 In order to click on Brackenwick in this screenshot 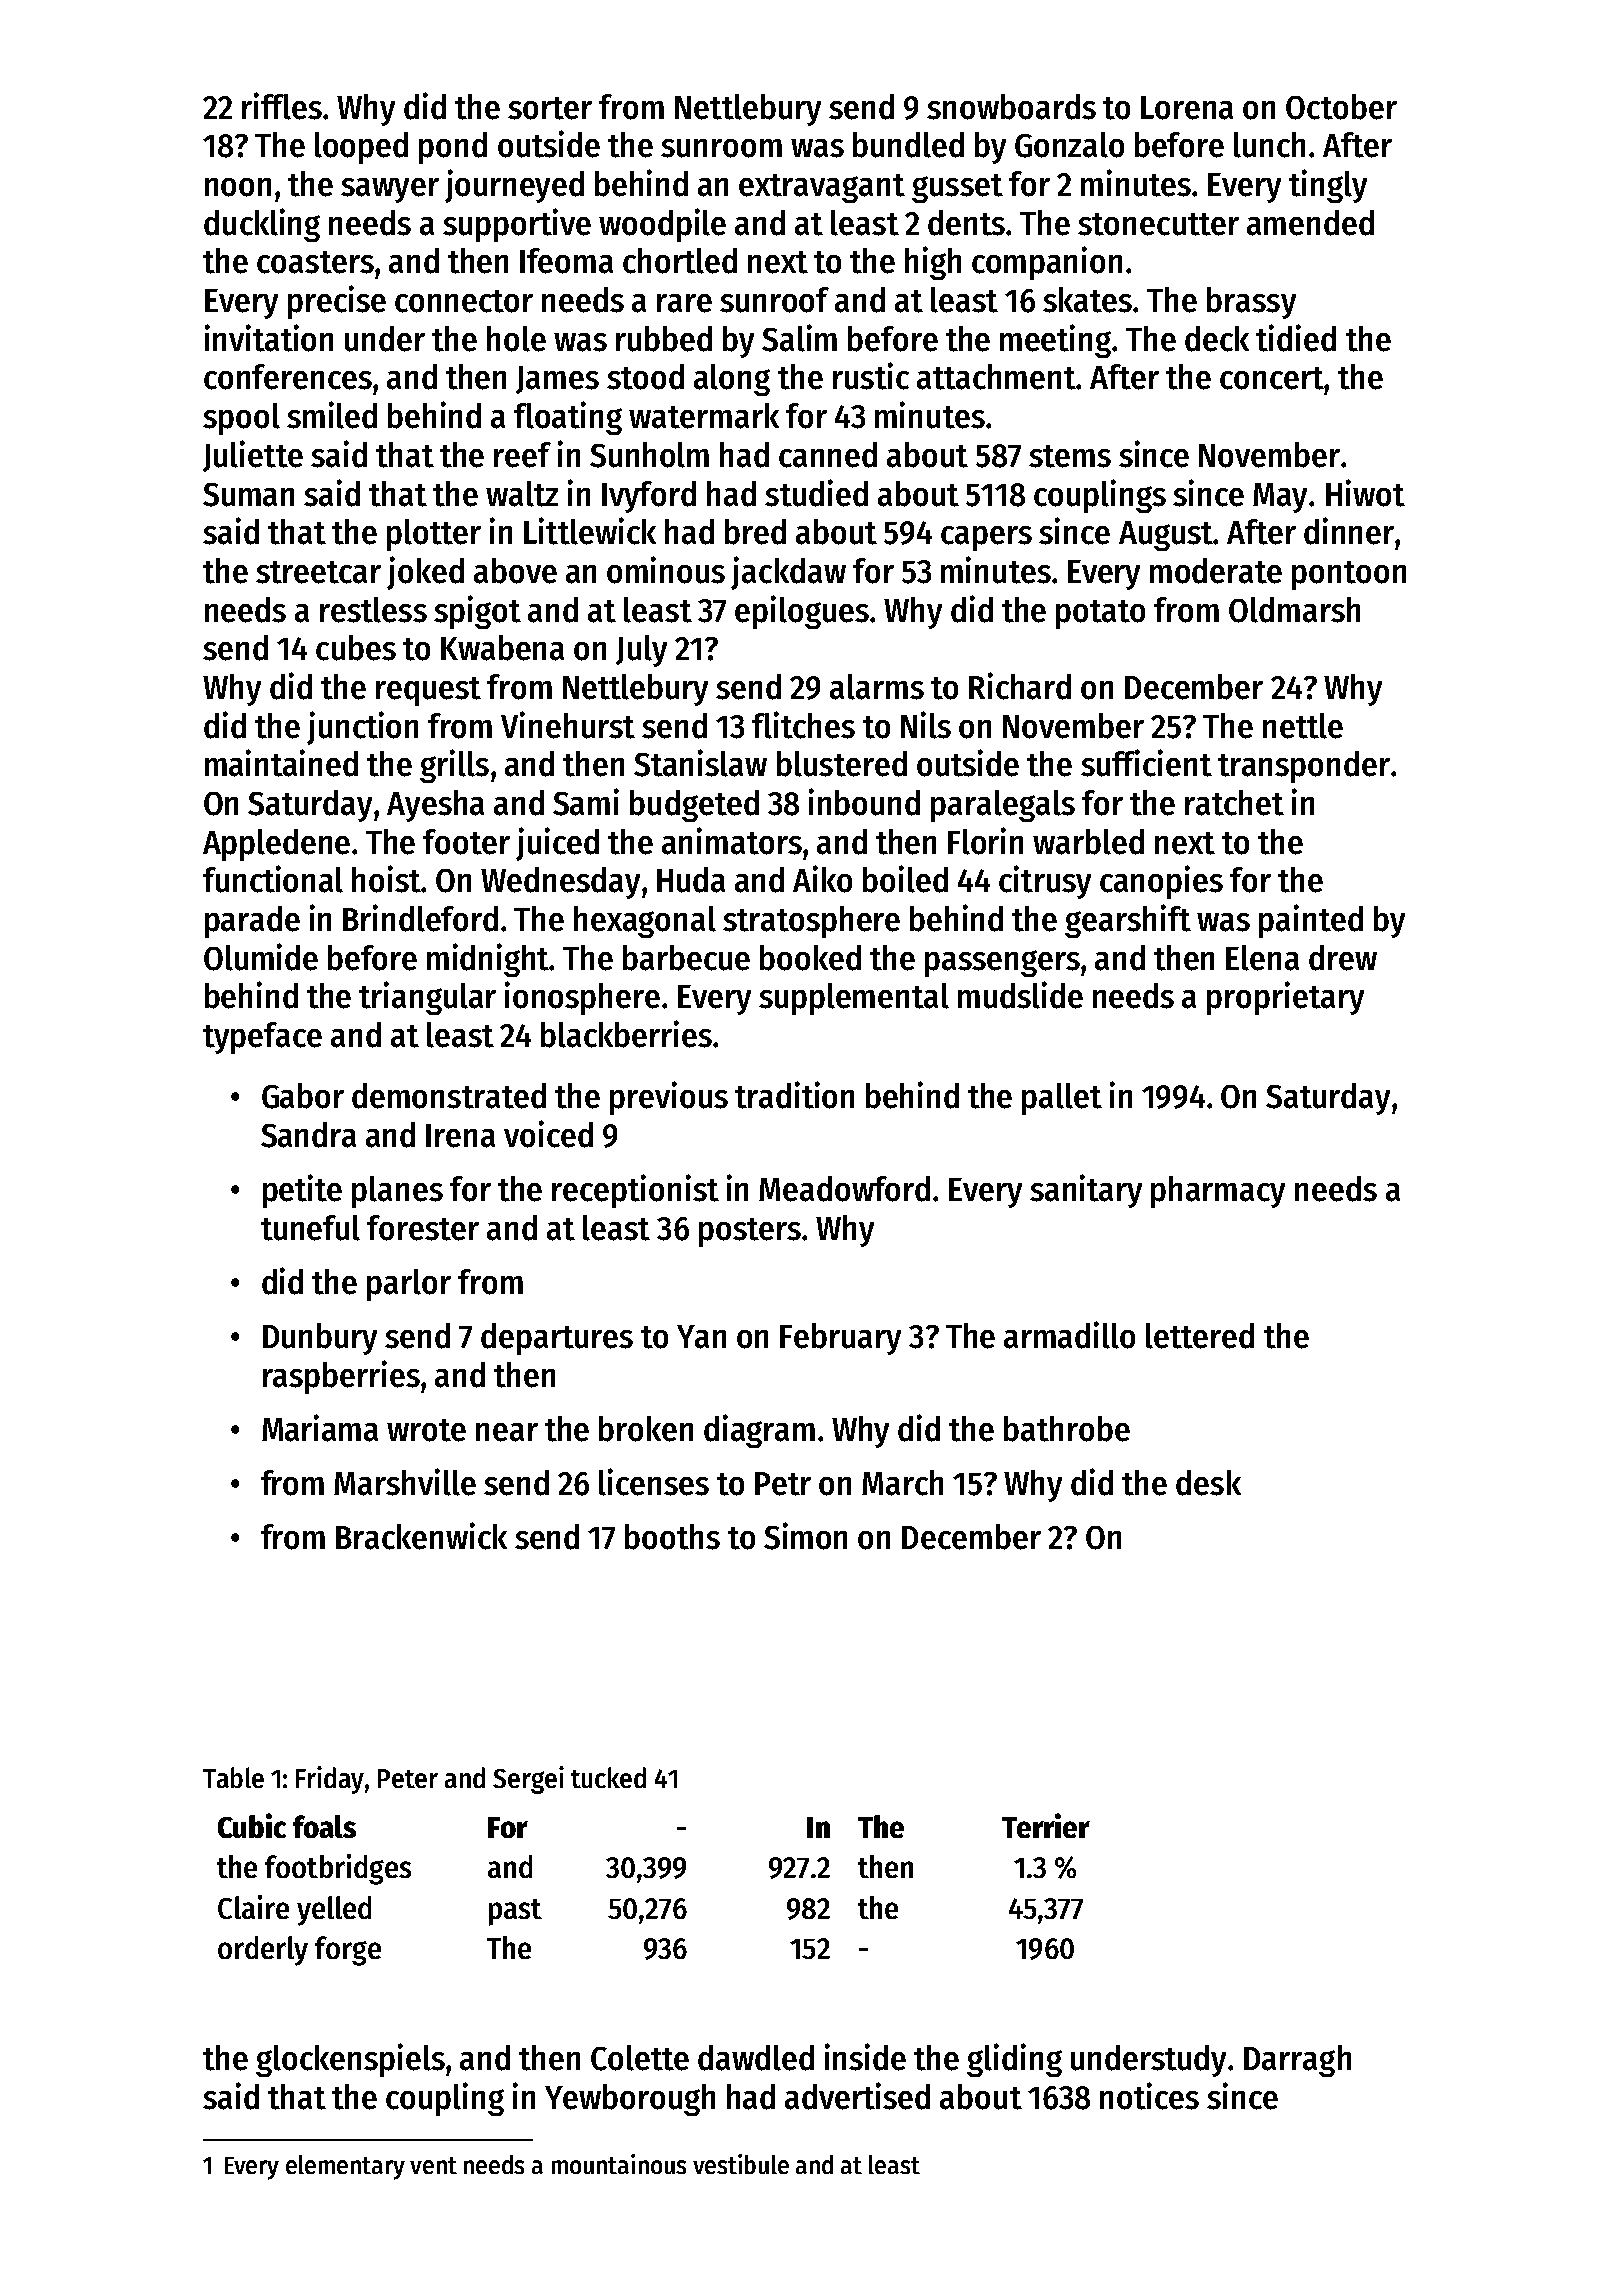, I will do `click(421, 1536)`.
